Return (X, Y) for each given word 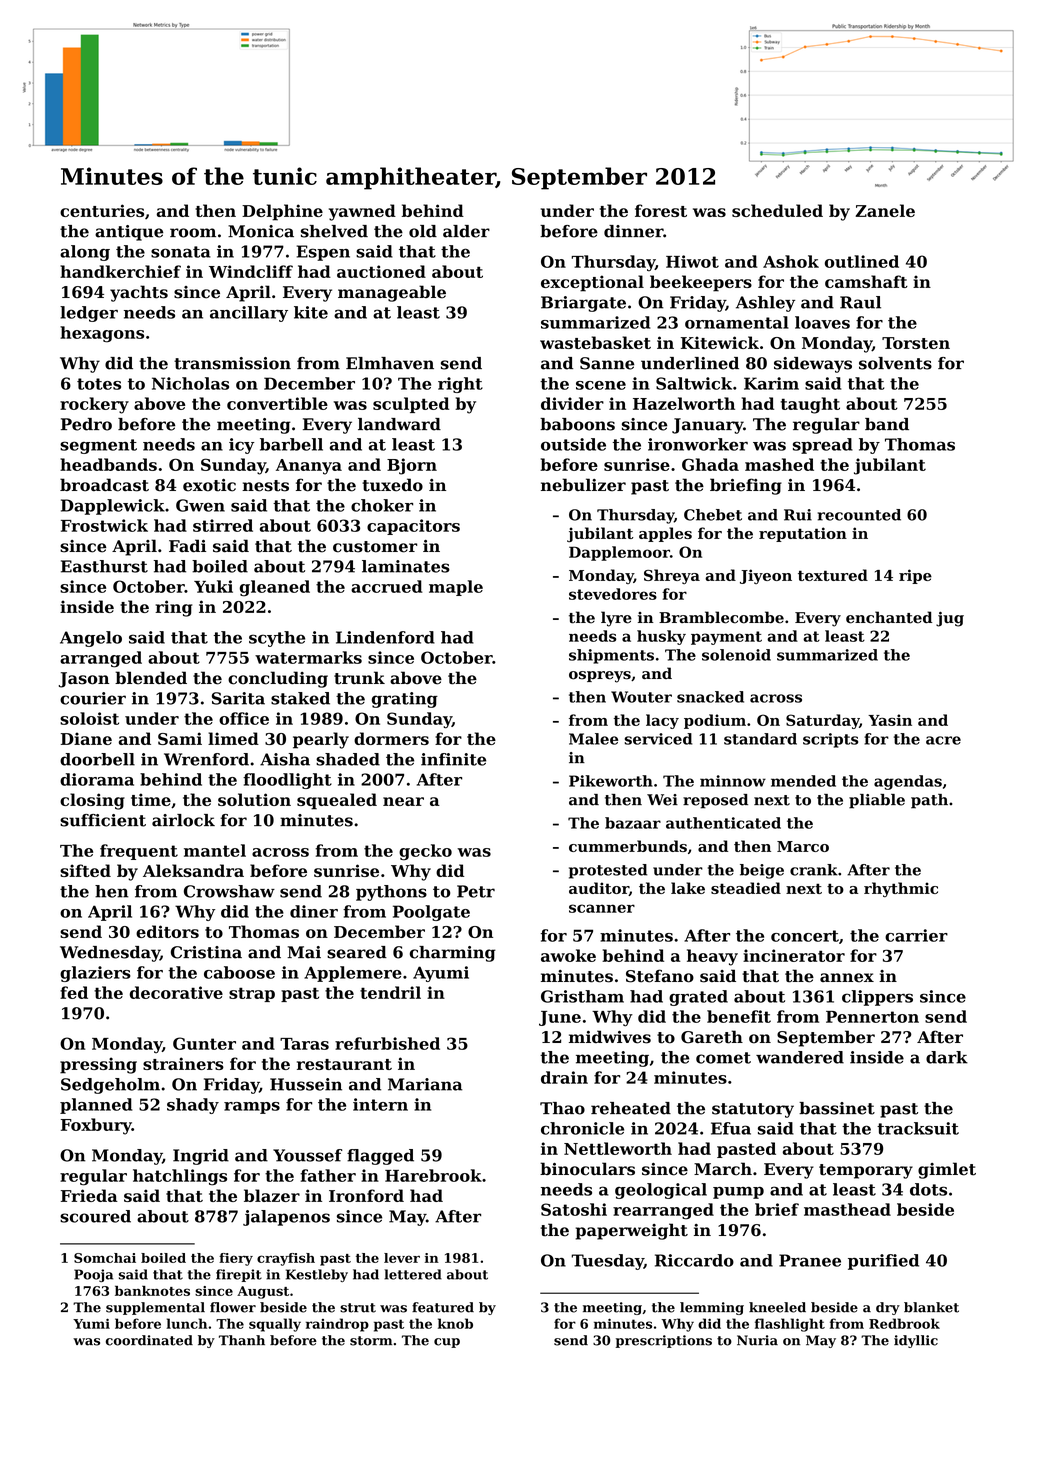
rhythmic (901, 889)
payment (726, 638)
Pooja (93, 1275)
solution (254, 799)
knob (455, 1323)
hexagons (102, 334)
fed (74, 992)
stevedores (613, 594)
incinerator (794, 955)
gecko (425, 852)
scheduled (777, 210)
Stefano (660, 976)
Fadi (187, 545)
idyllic (916, 1341)
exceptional (592, 283)
